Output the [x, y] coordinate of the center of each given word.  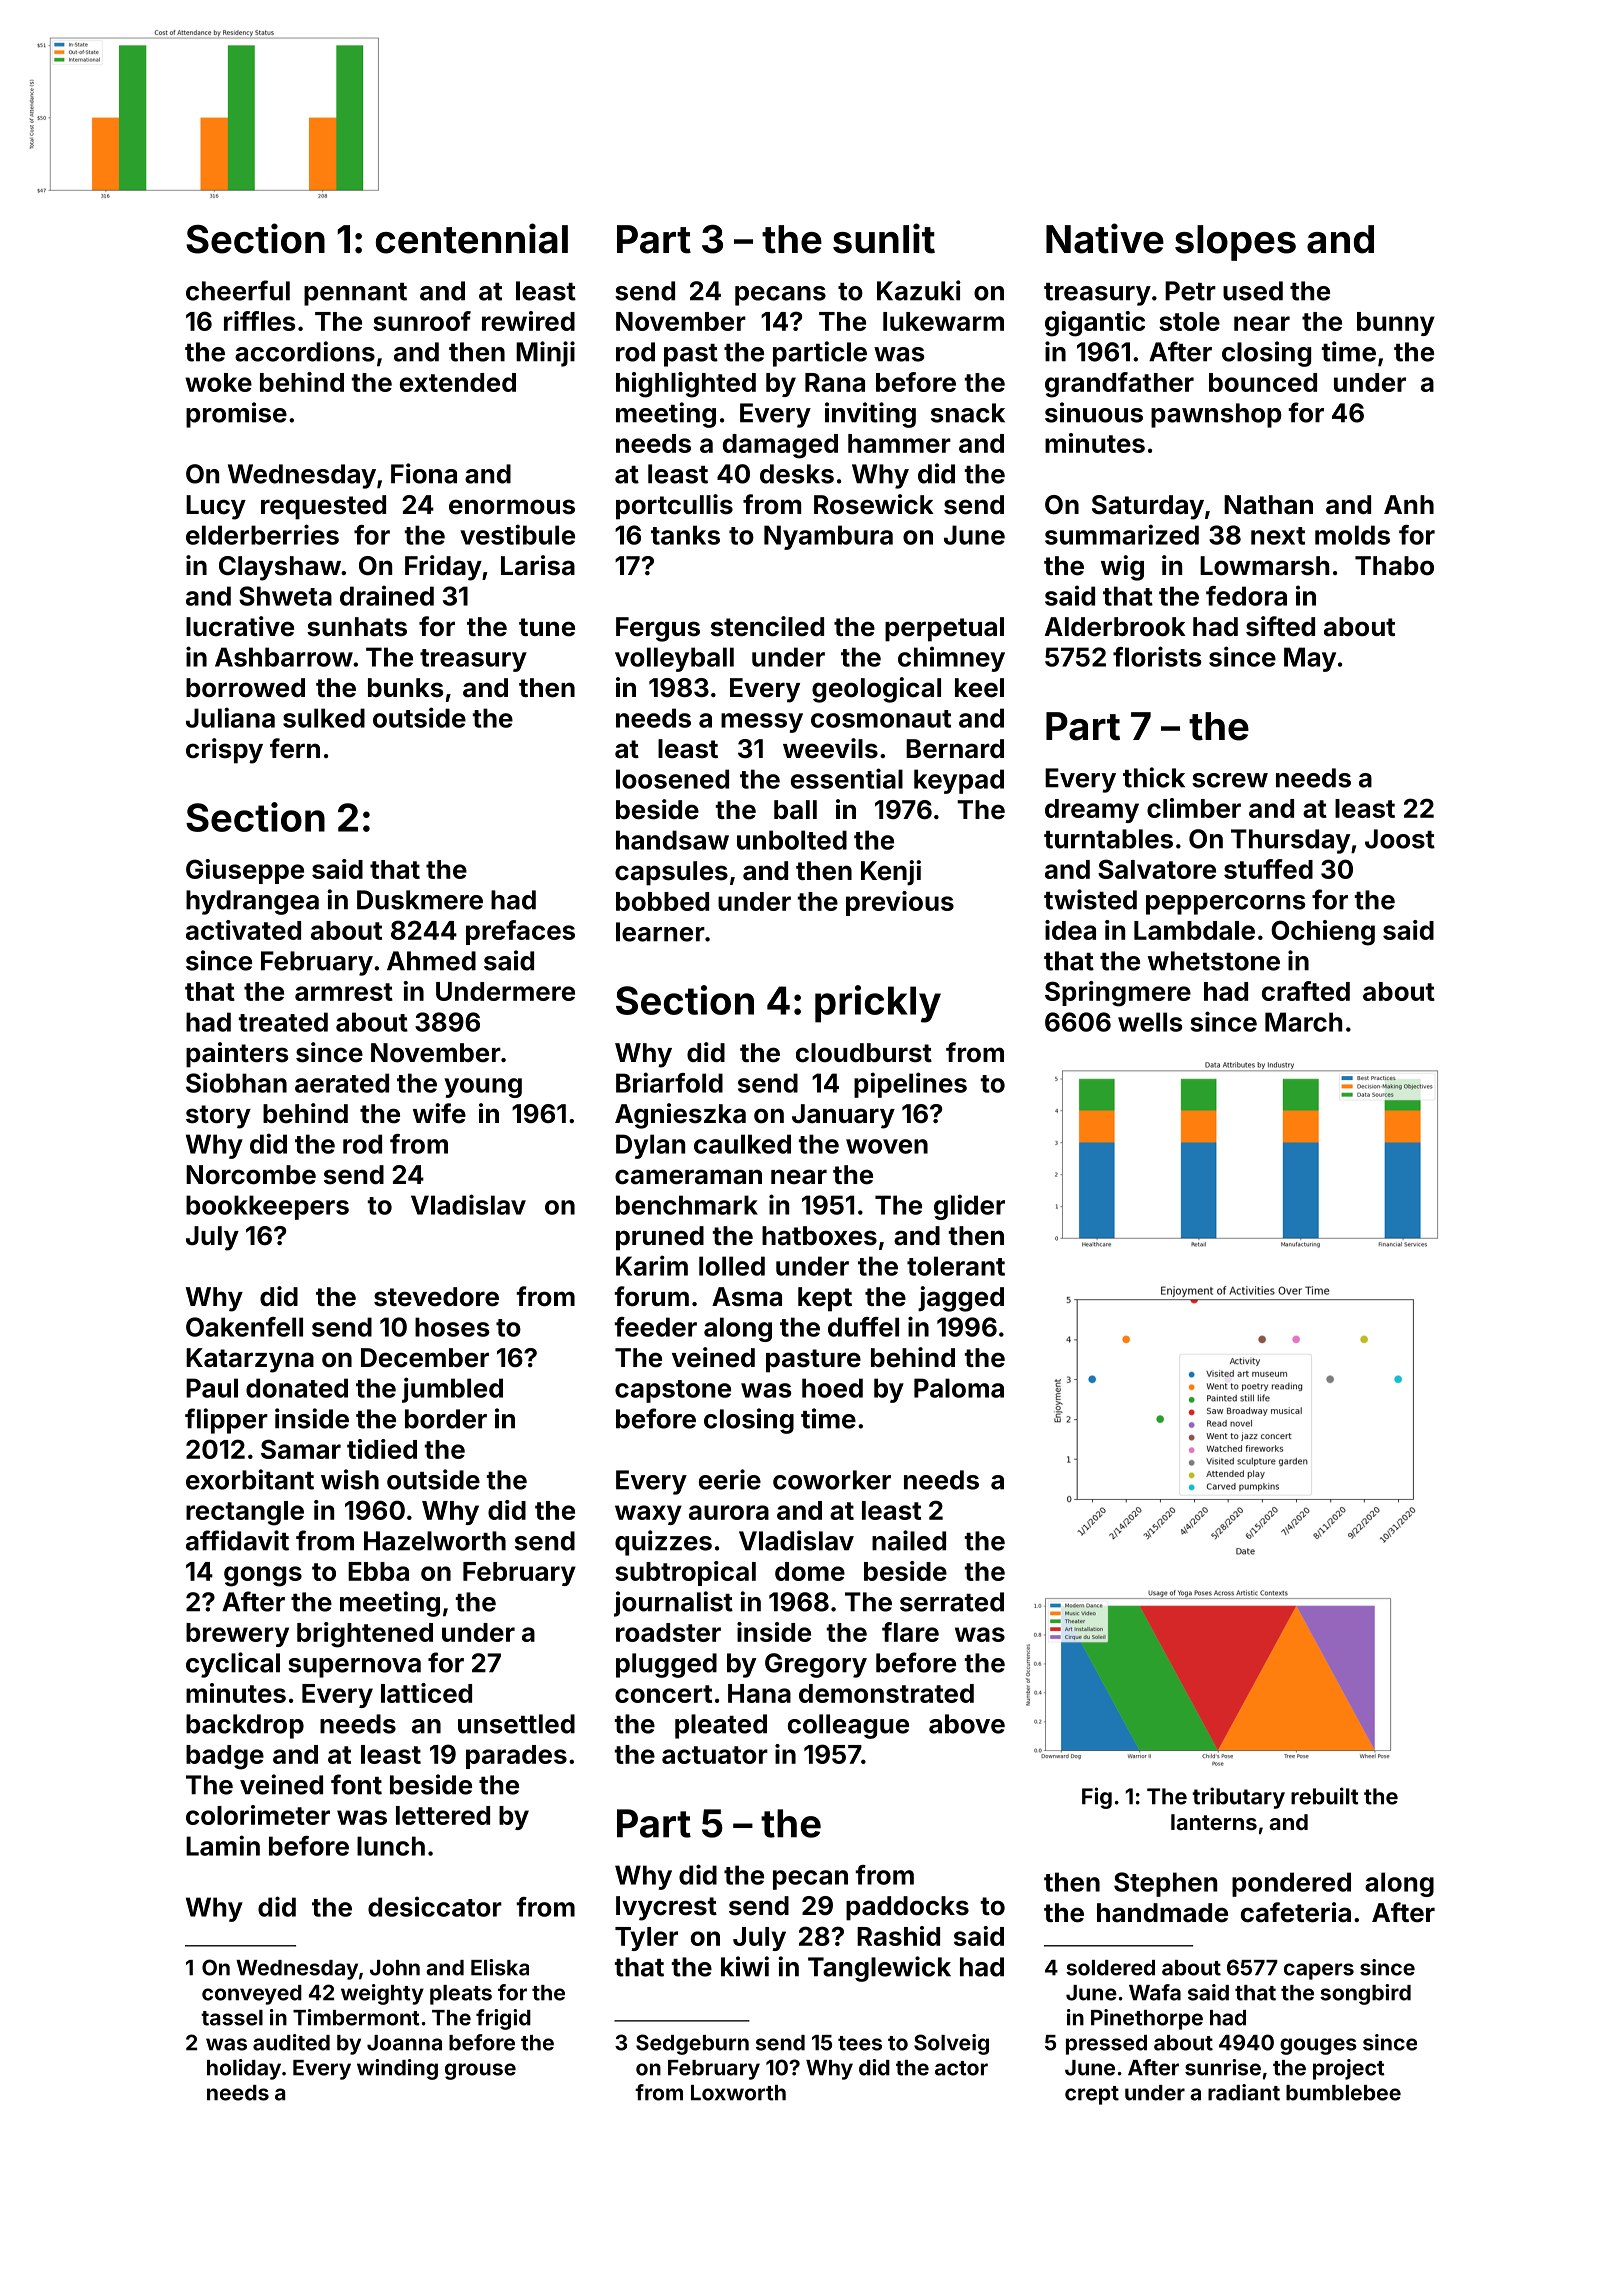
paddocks [907, 1908]
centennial [472, 238]
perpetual [944, 629]
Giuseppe [245, 871]
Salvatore [1157, 869]
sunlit [884, 238]
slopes [1235, 243]
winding [397, 2069]
